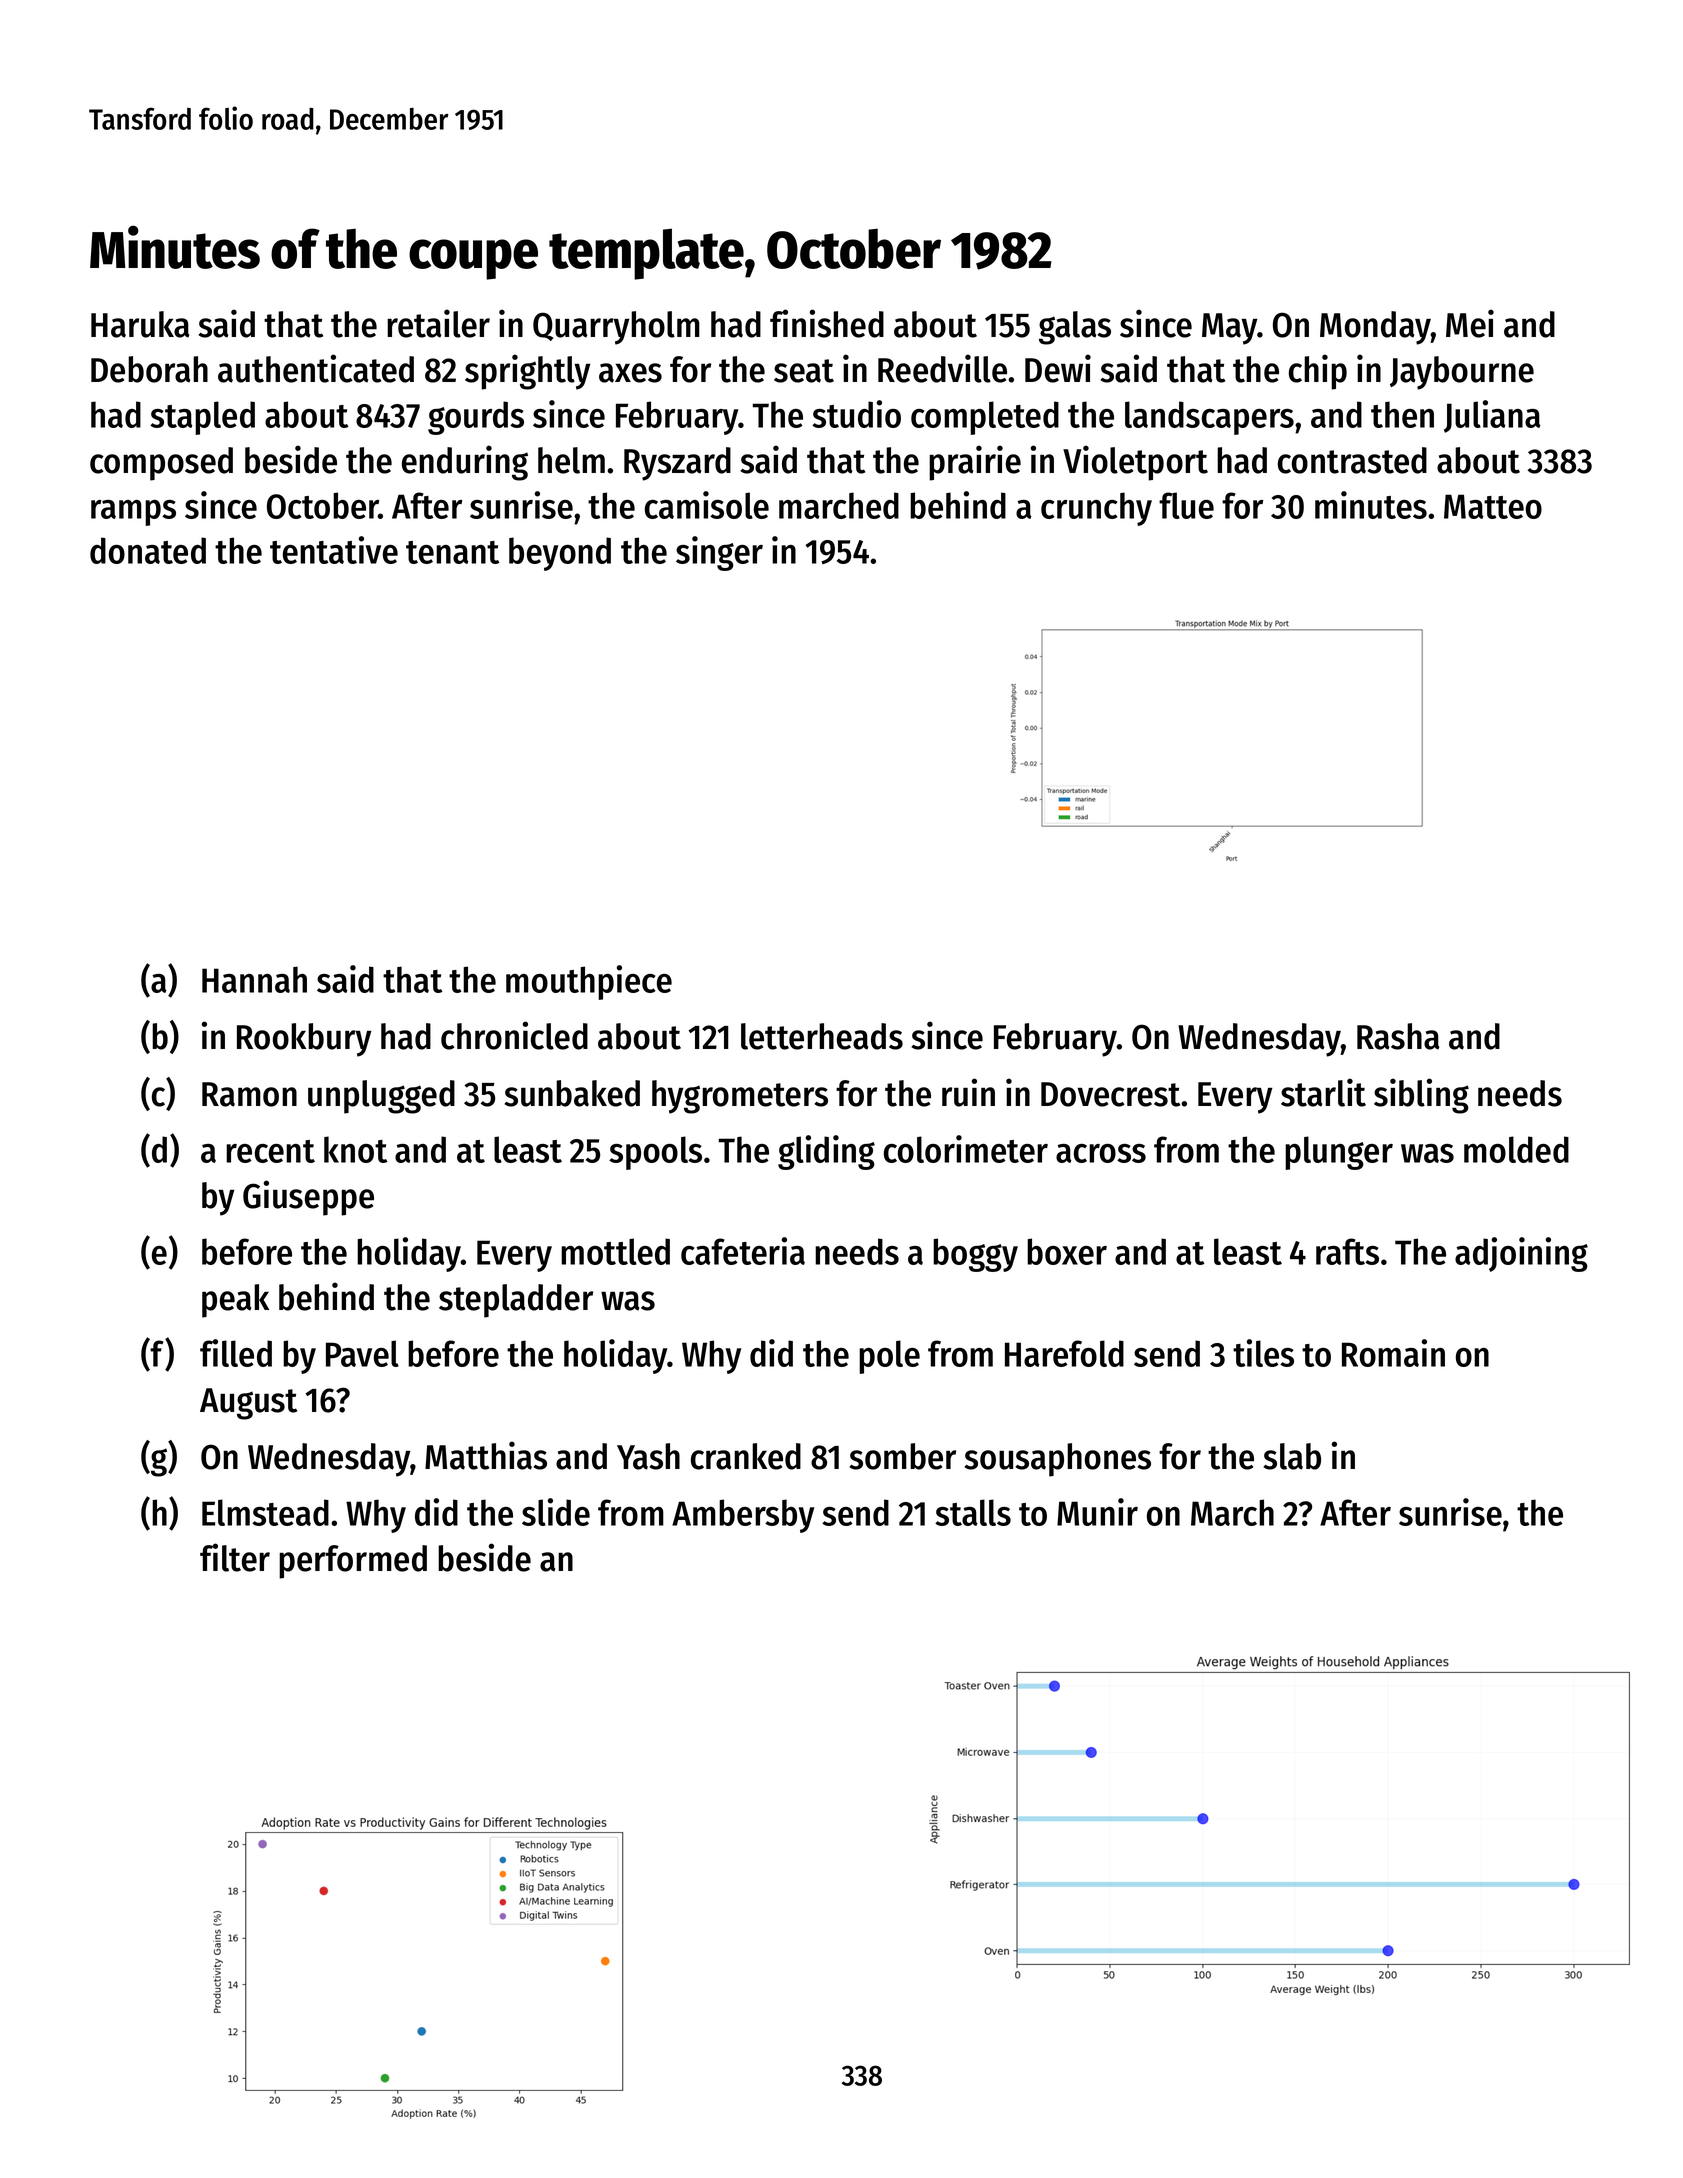  I want to click on Pavel, so click(362, 1353).
